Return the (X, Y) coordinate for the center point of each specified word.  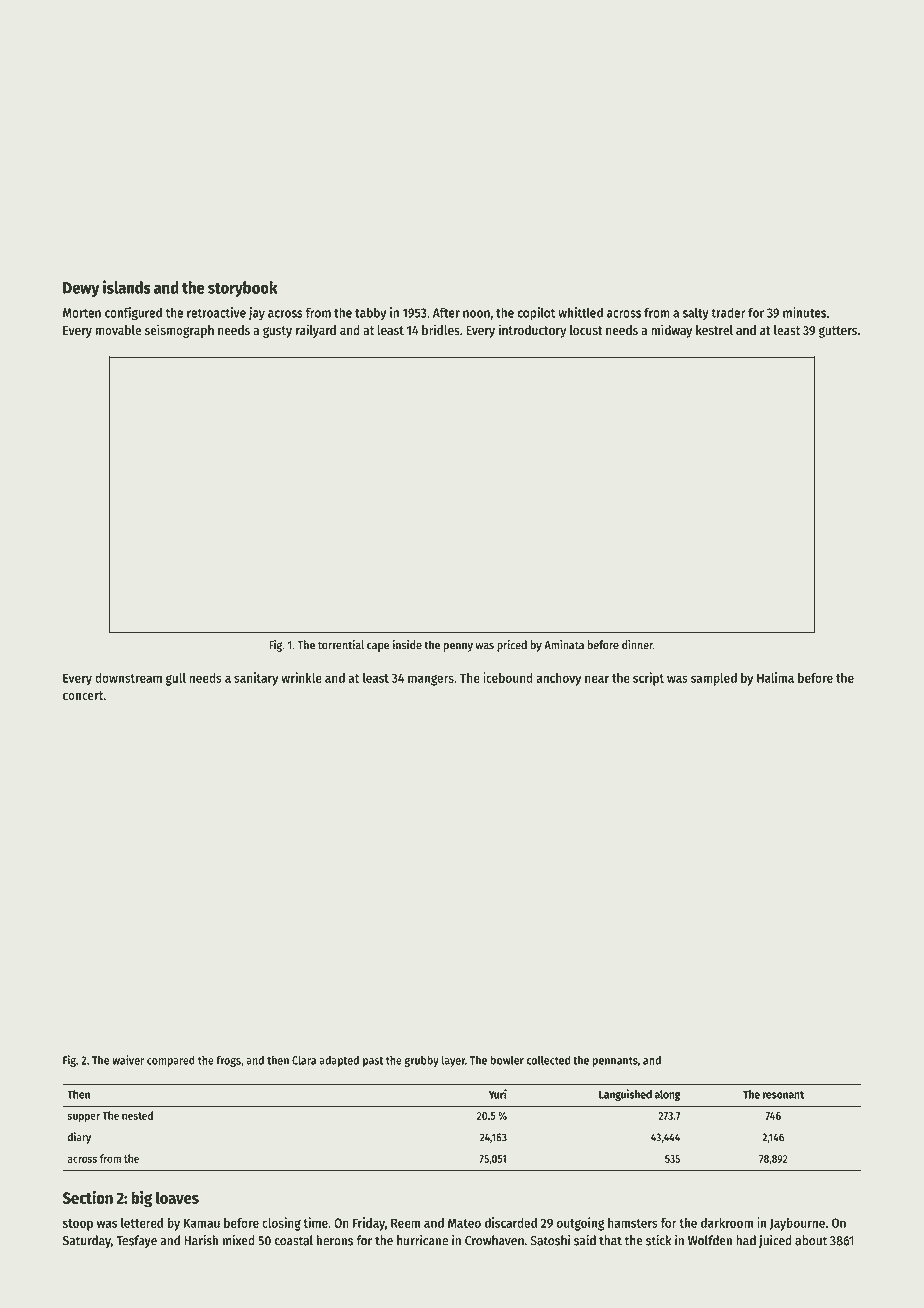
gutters (838, 332)
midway (671, 331)
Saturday (87, 1241)
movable (118, 330)
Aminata (564, 645)
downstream (128, 678)
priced (512, 646)
